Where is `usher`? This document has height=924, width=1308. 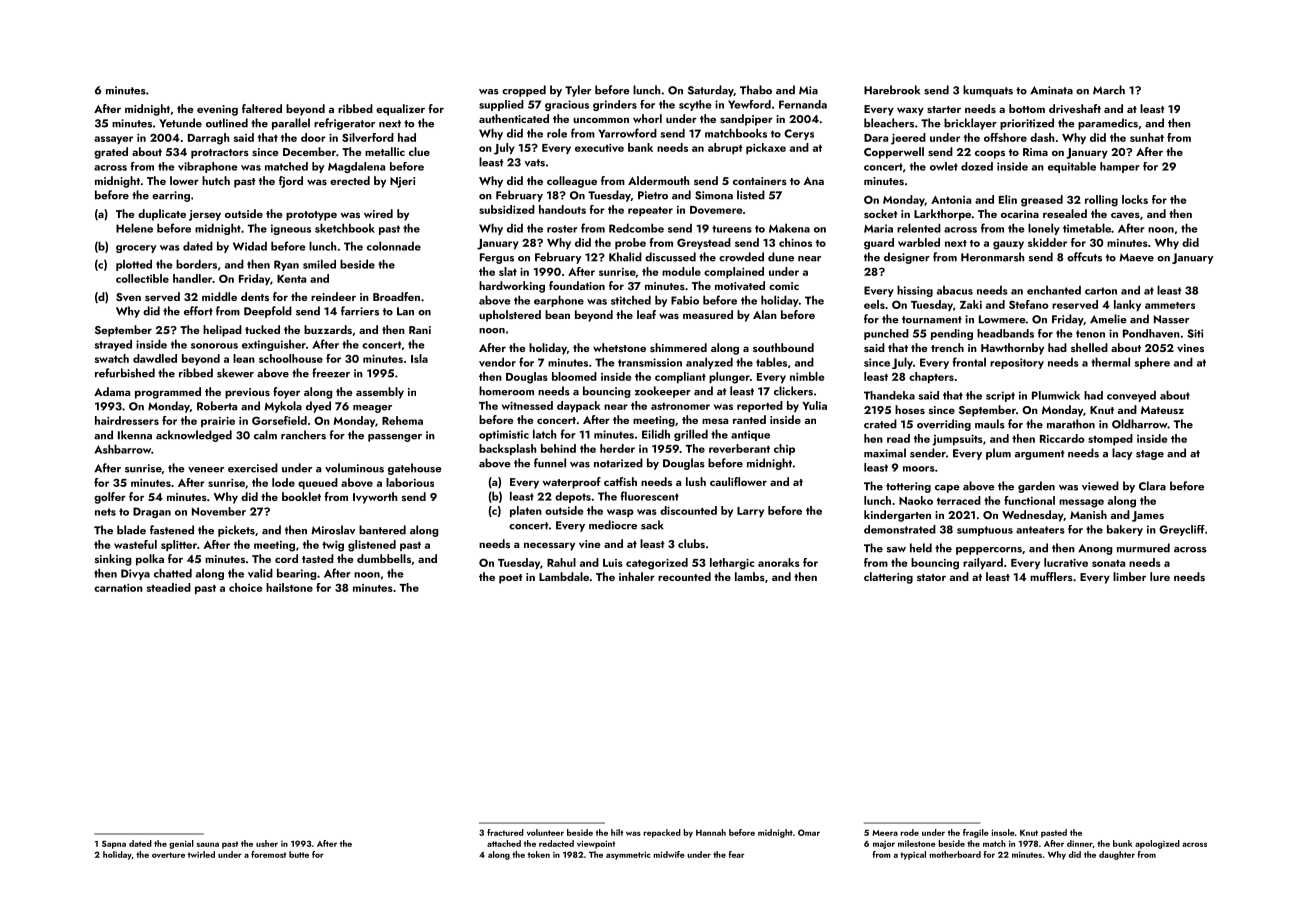 usher is located at coordinates (267, 843).
